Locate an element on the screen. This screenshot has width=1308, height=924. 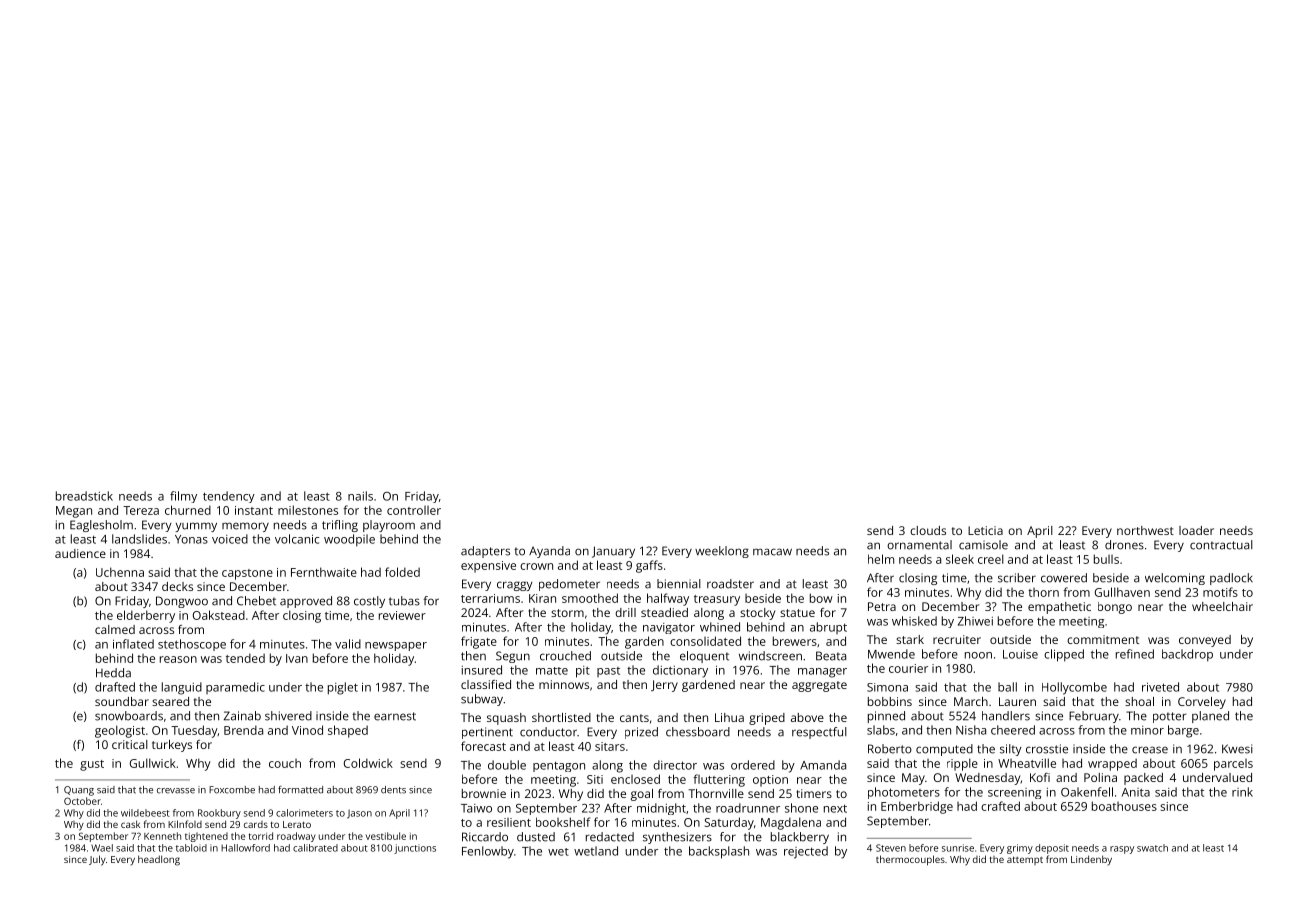
pentagon is located at coordinates (559, 766).
